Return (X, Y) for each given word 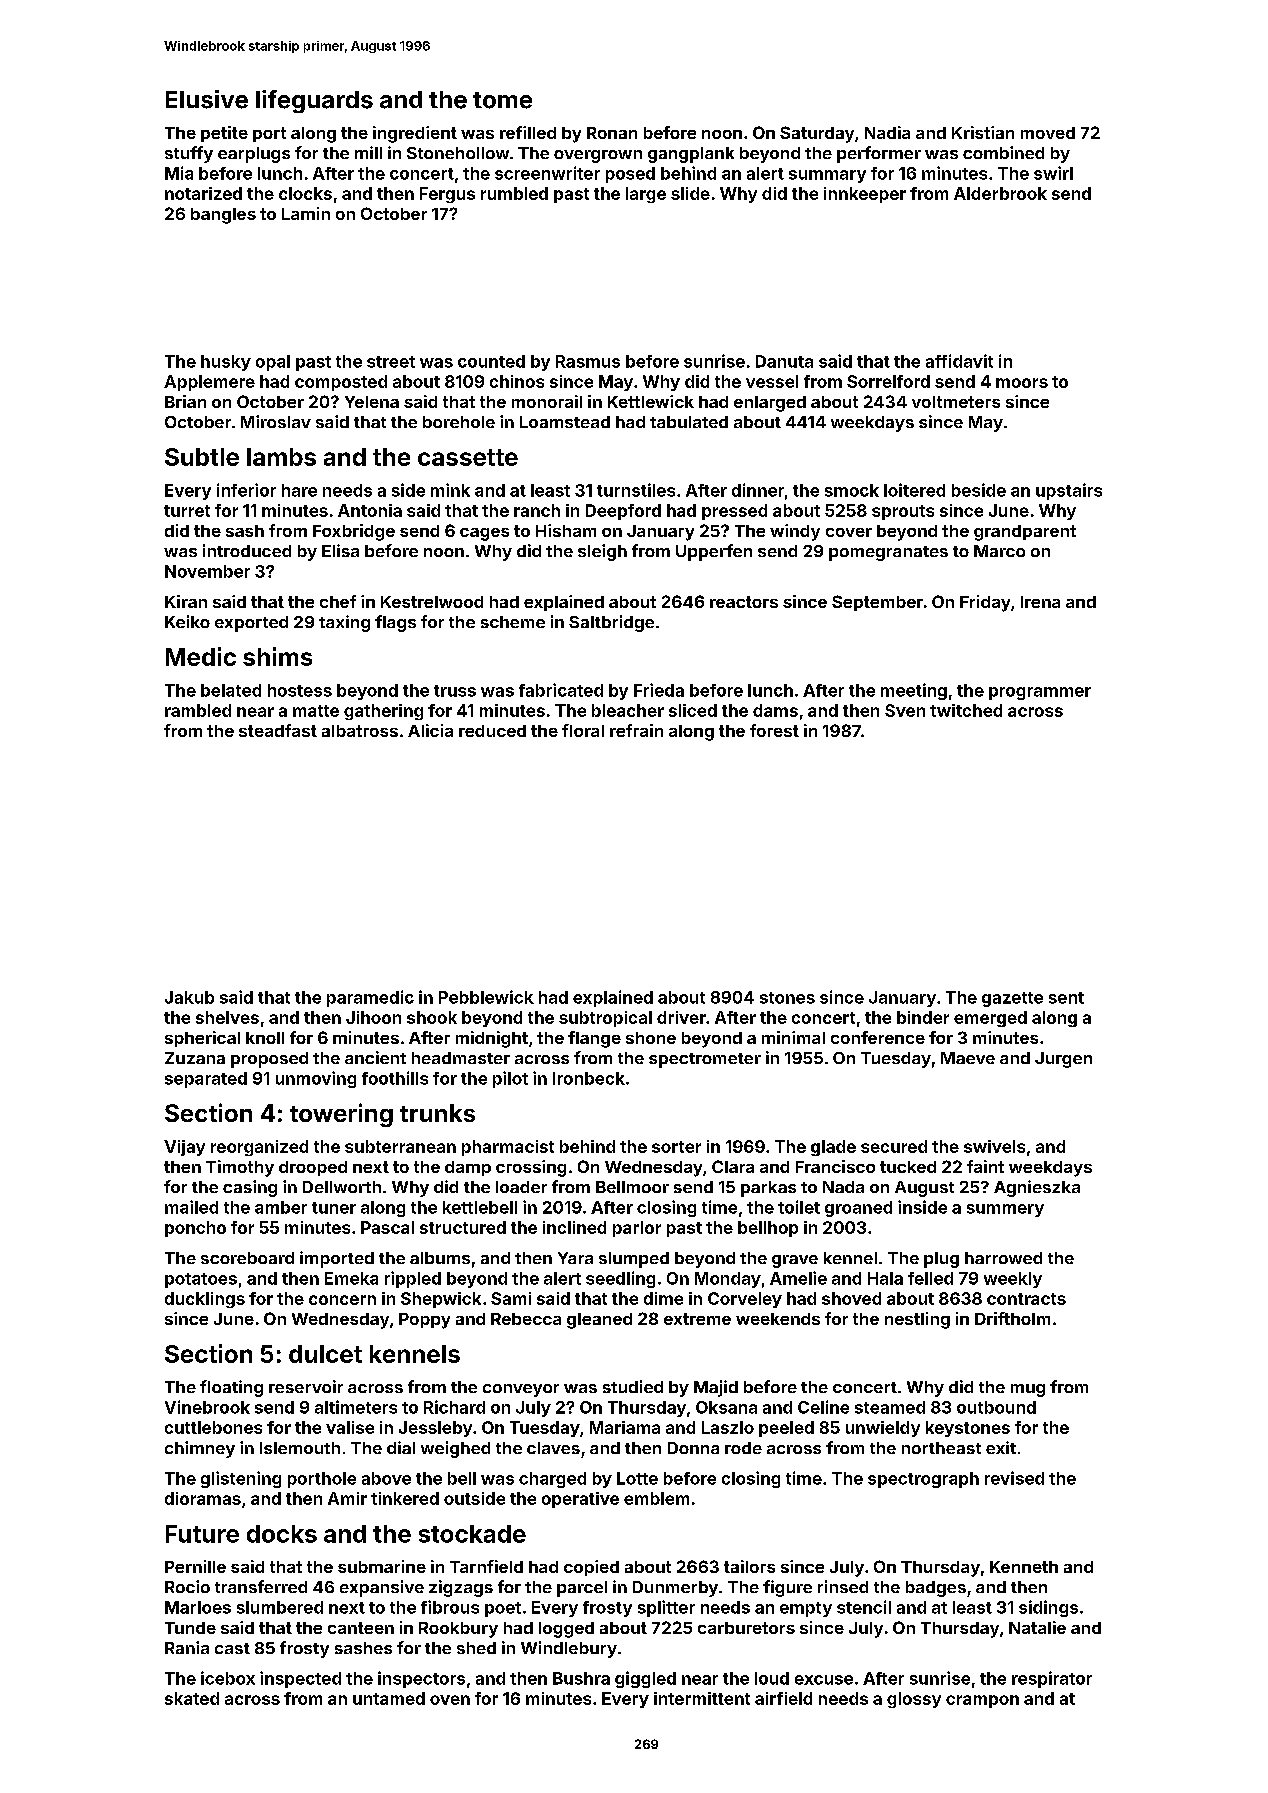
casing (250, 1188)
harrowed (1003, 1258)
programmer (1040, 693)
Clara (733, 1166)
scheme (513, 622)
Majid (716, 1388)
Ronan (612, 133)
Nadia (887, 132)
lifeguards (314, 101)
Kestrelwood (432, 602)
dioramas (203, 1498)
